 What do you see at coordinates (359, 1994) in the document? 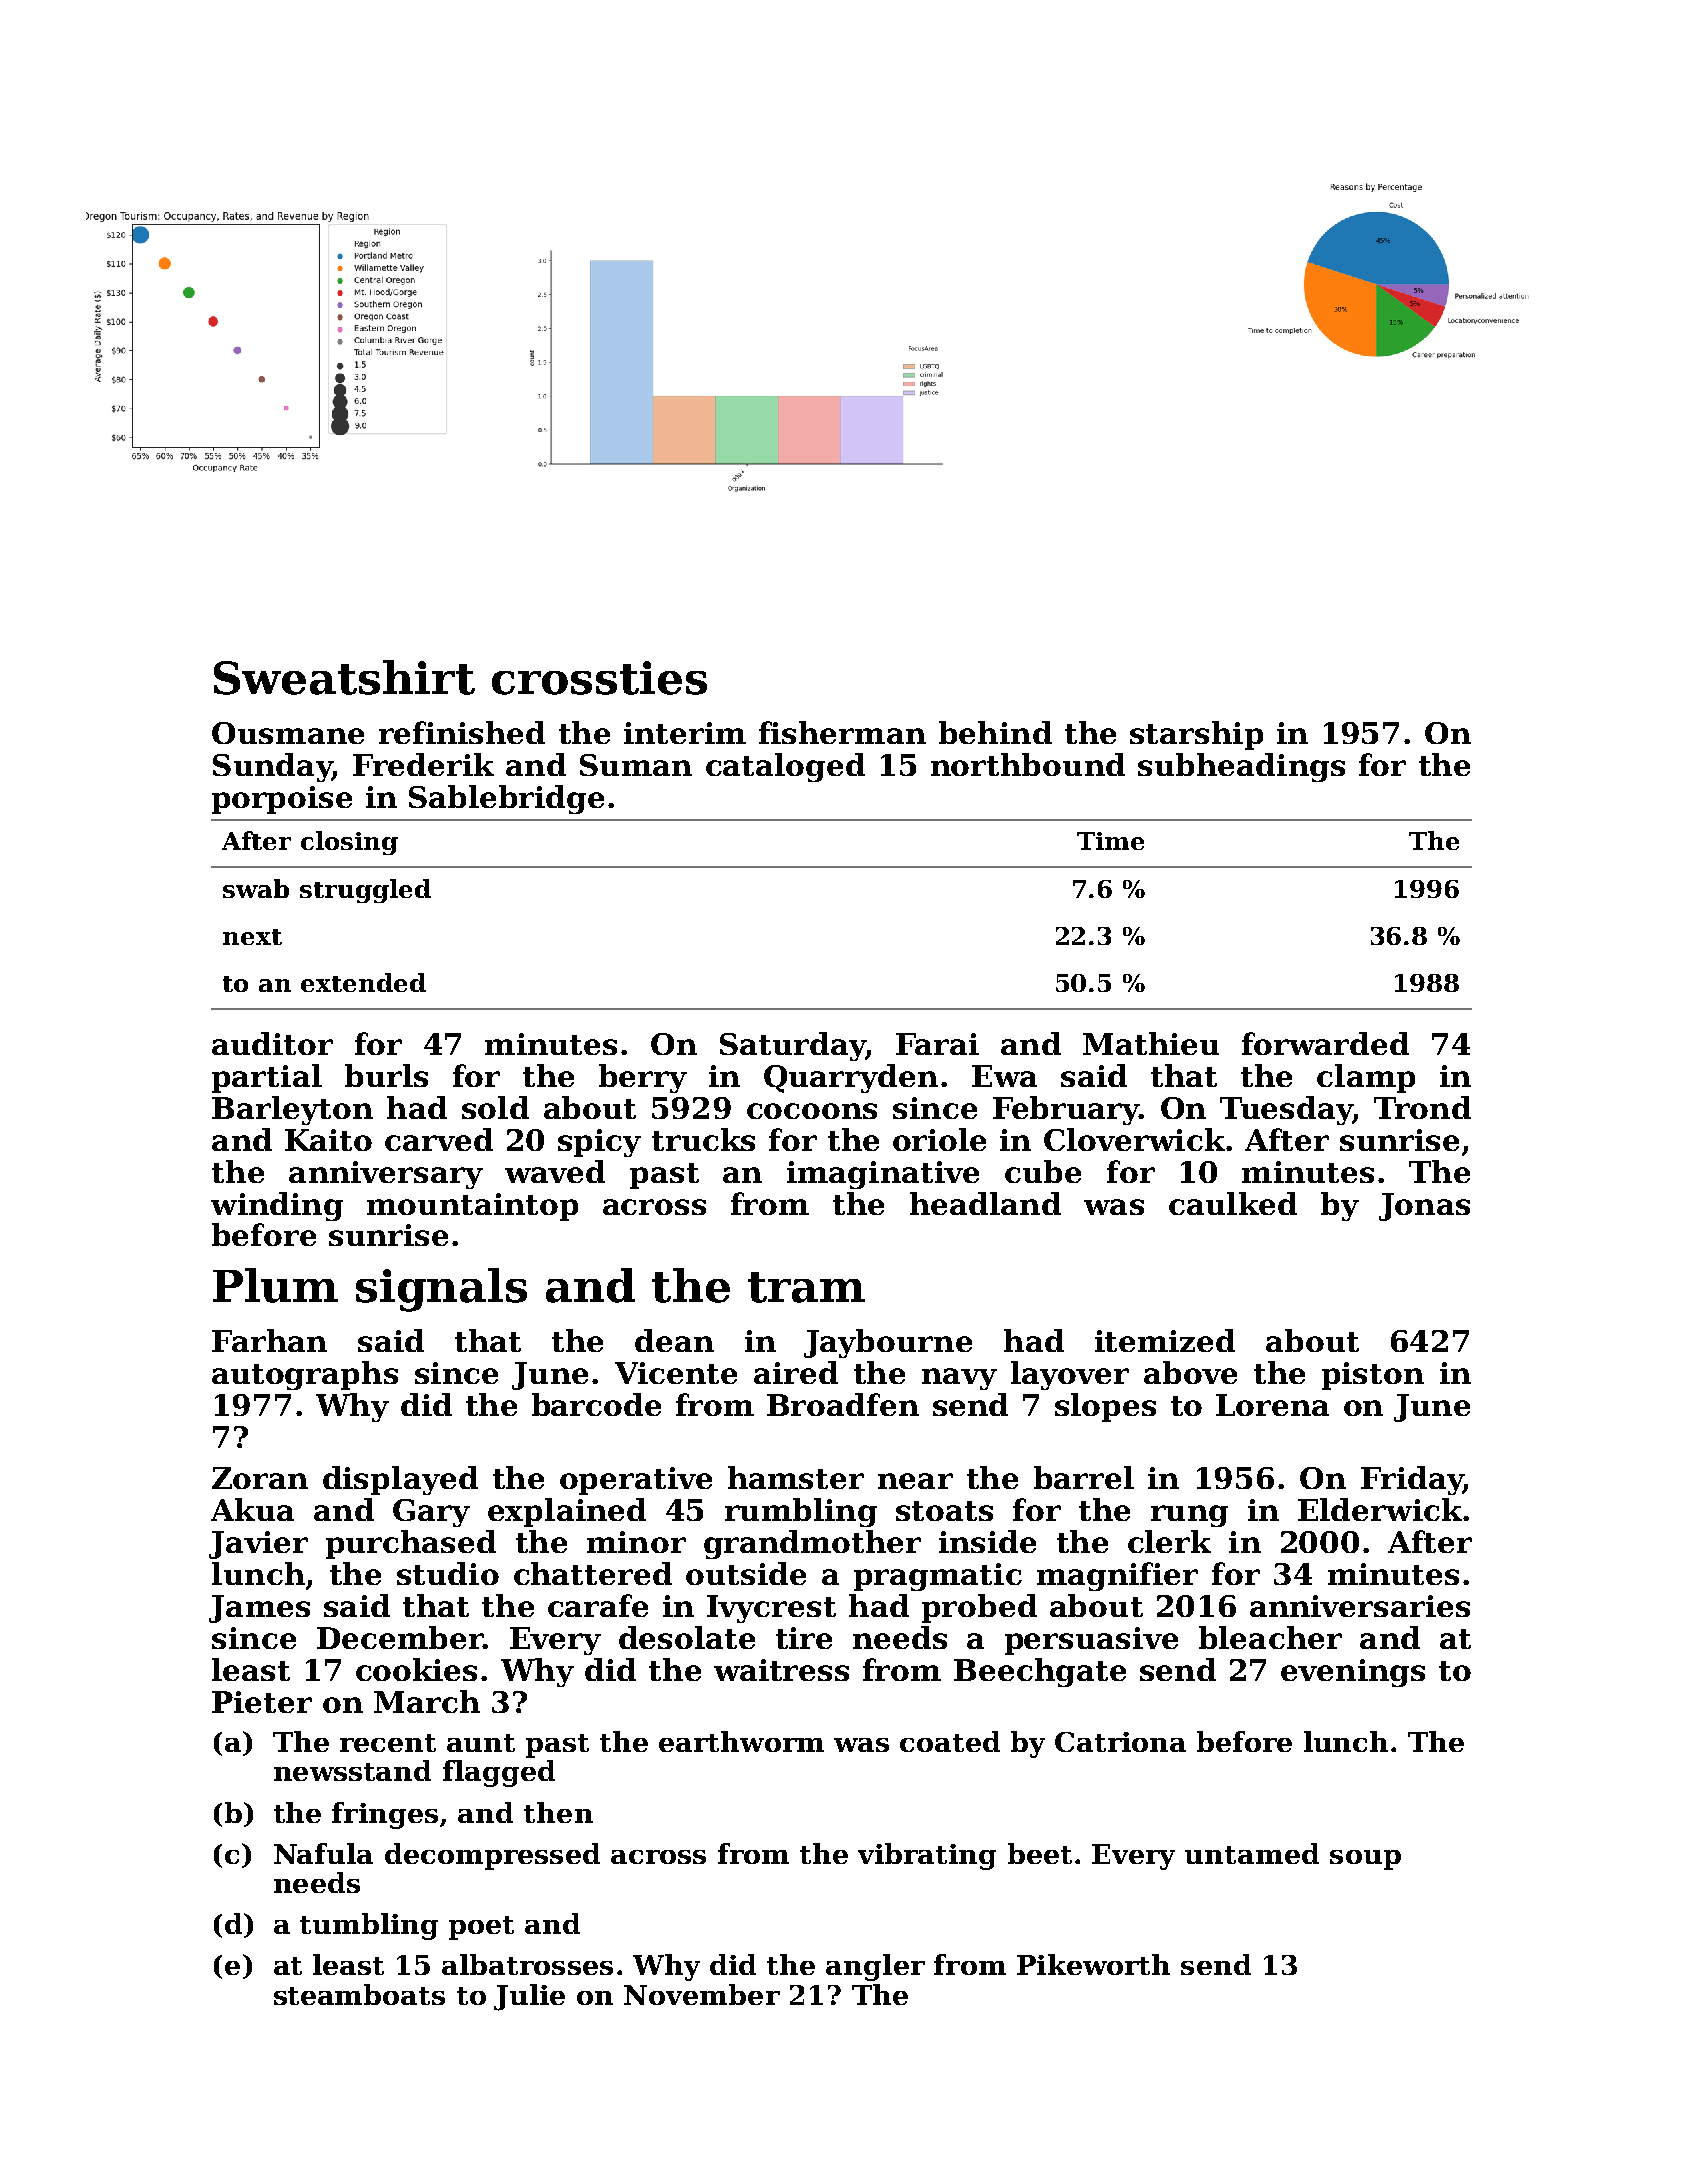
I see `steamboats` at bounding box center [359, 1994].
